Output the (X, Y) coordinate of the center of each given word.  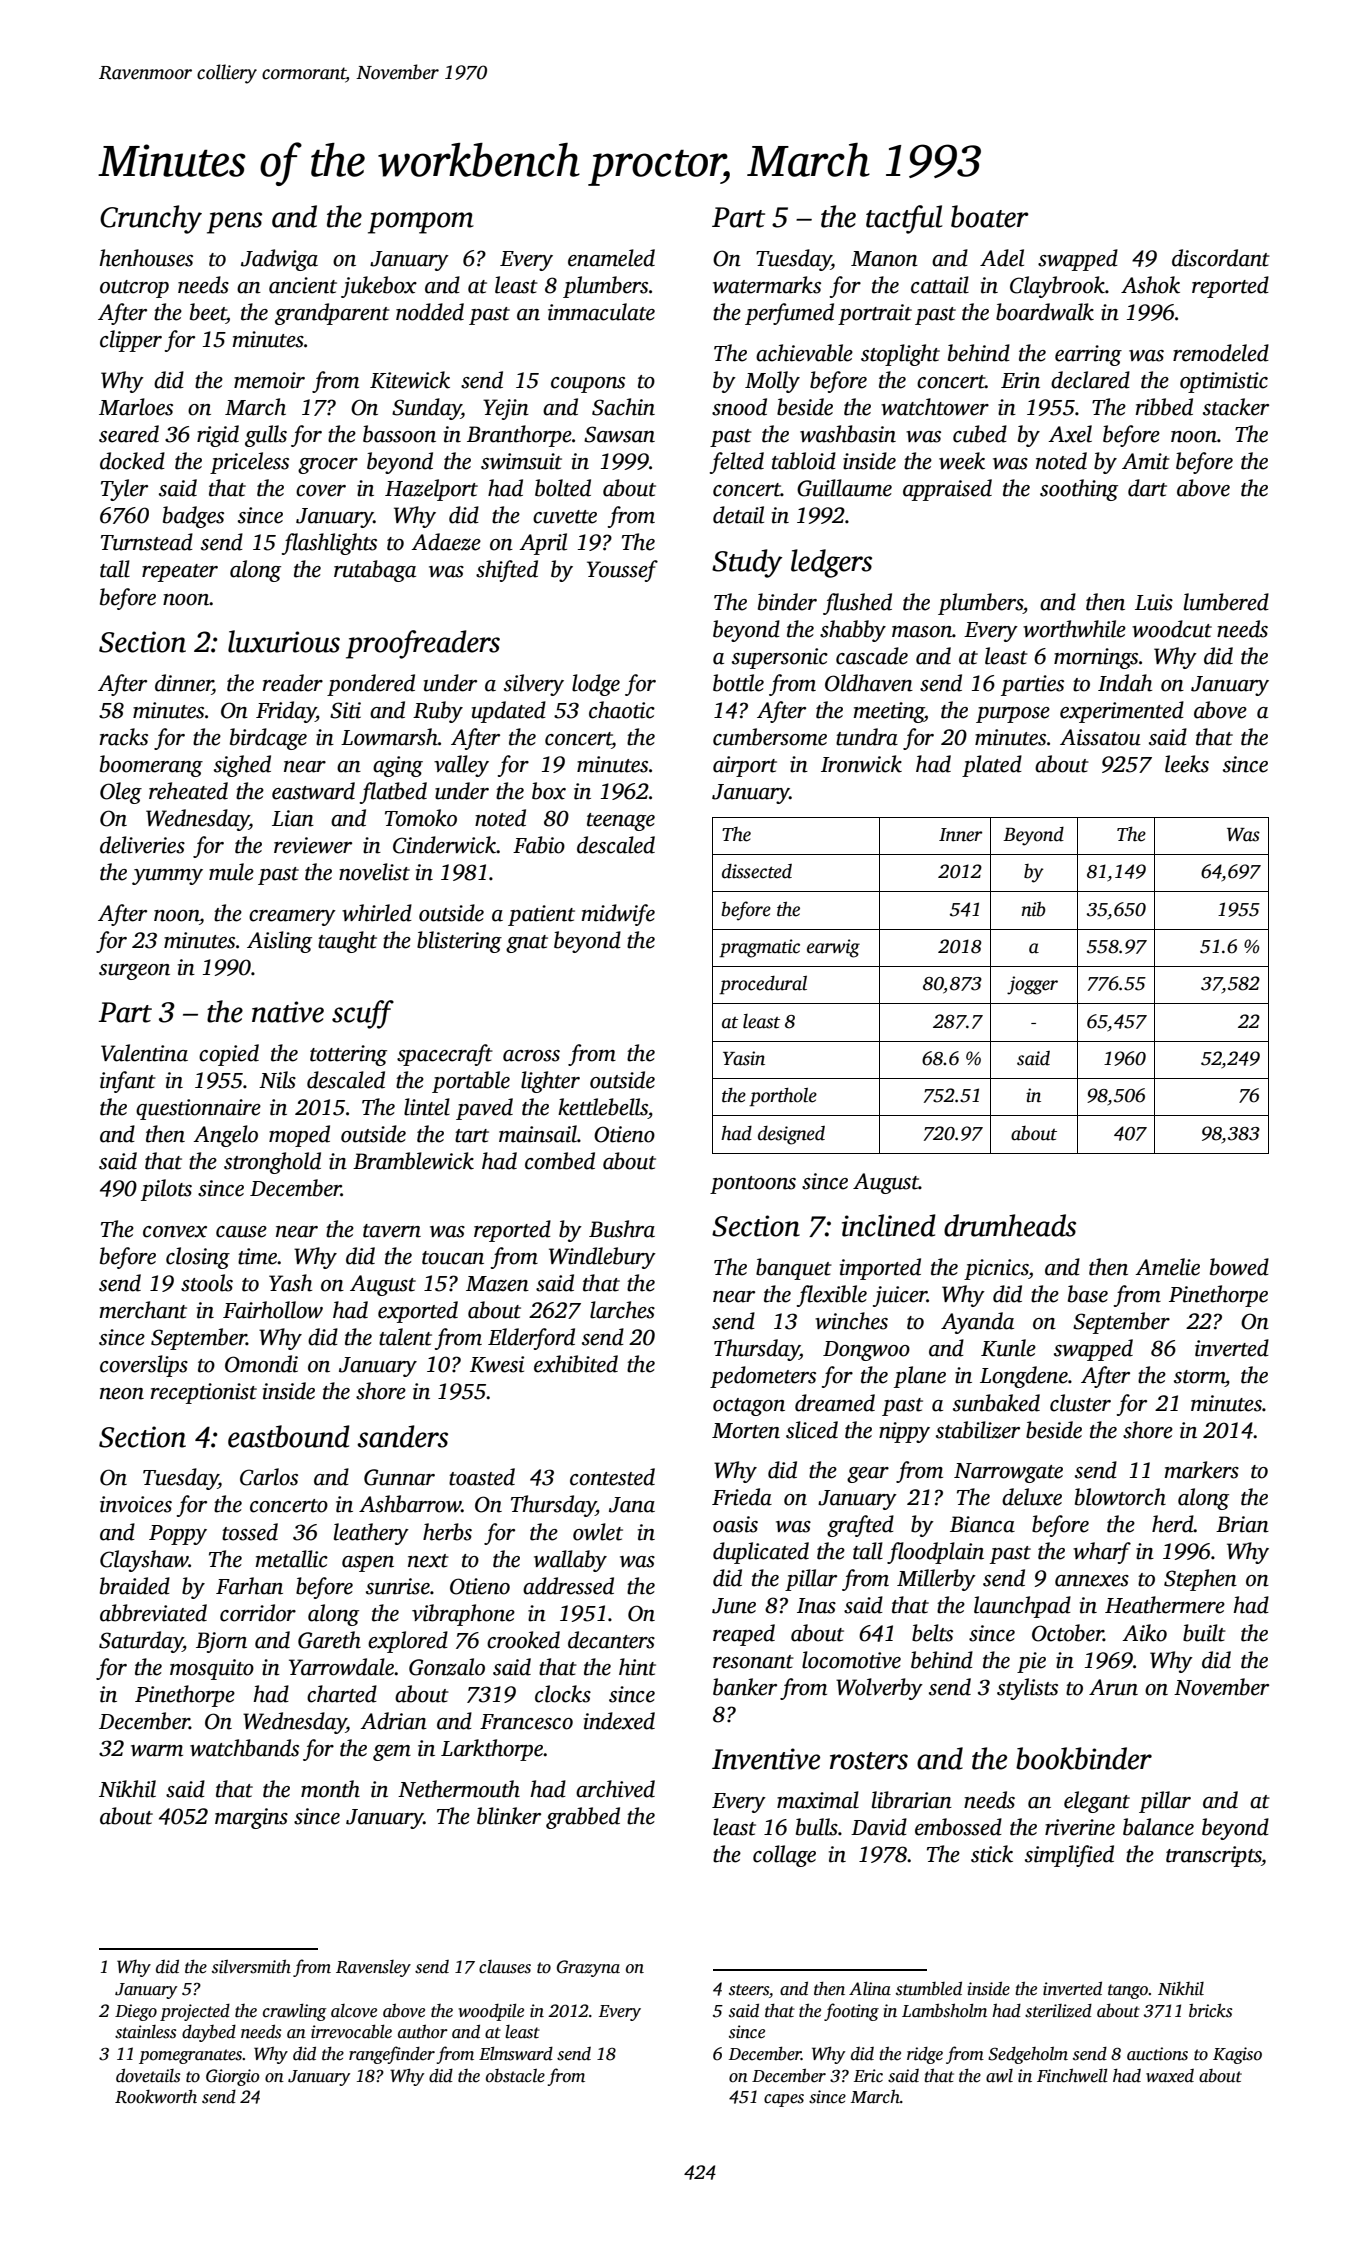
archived (615, 1789)
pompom (421, 223)
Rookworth (156, 2096)
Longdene (1024, 1377)
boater (990, 216)
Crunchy (151, 219)
